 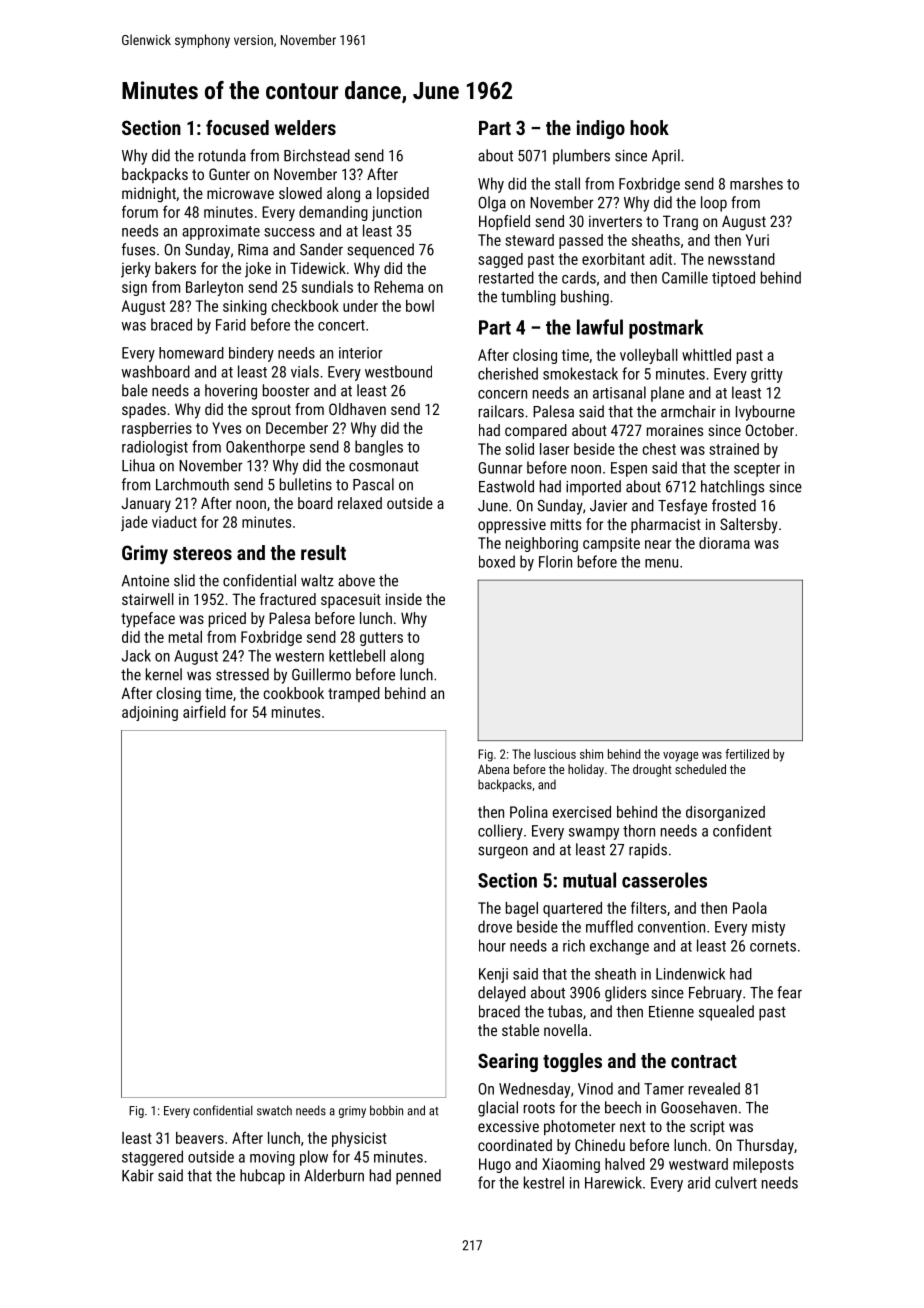 What do you see at coordinates (736, 1182) in the image?
I see `culvert` at bounding box center [736, 1182].
